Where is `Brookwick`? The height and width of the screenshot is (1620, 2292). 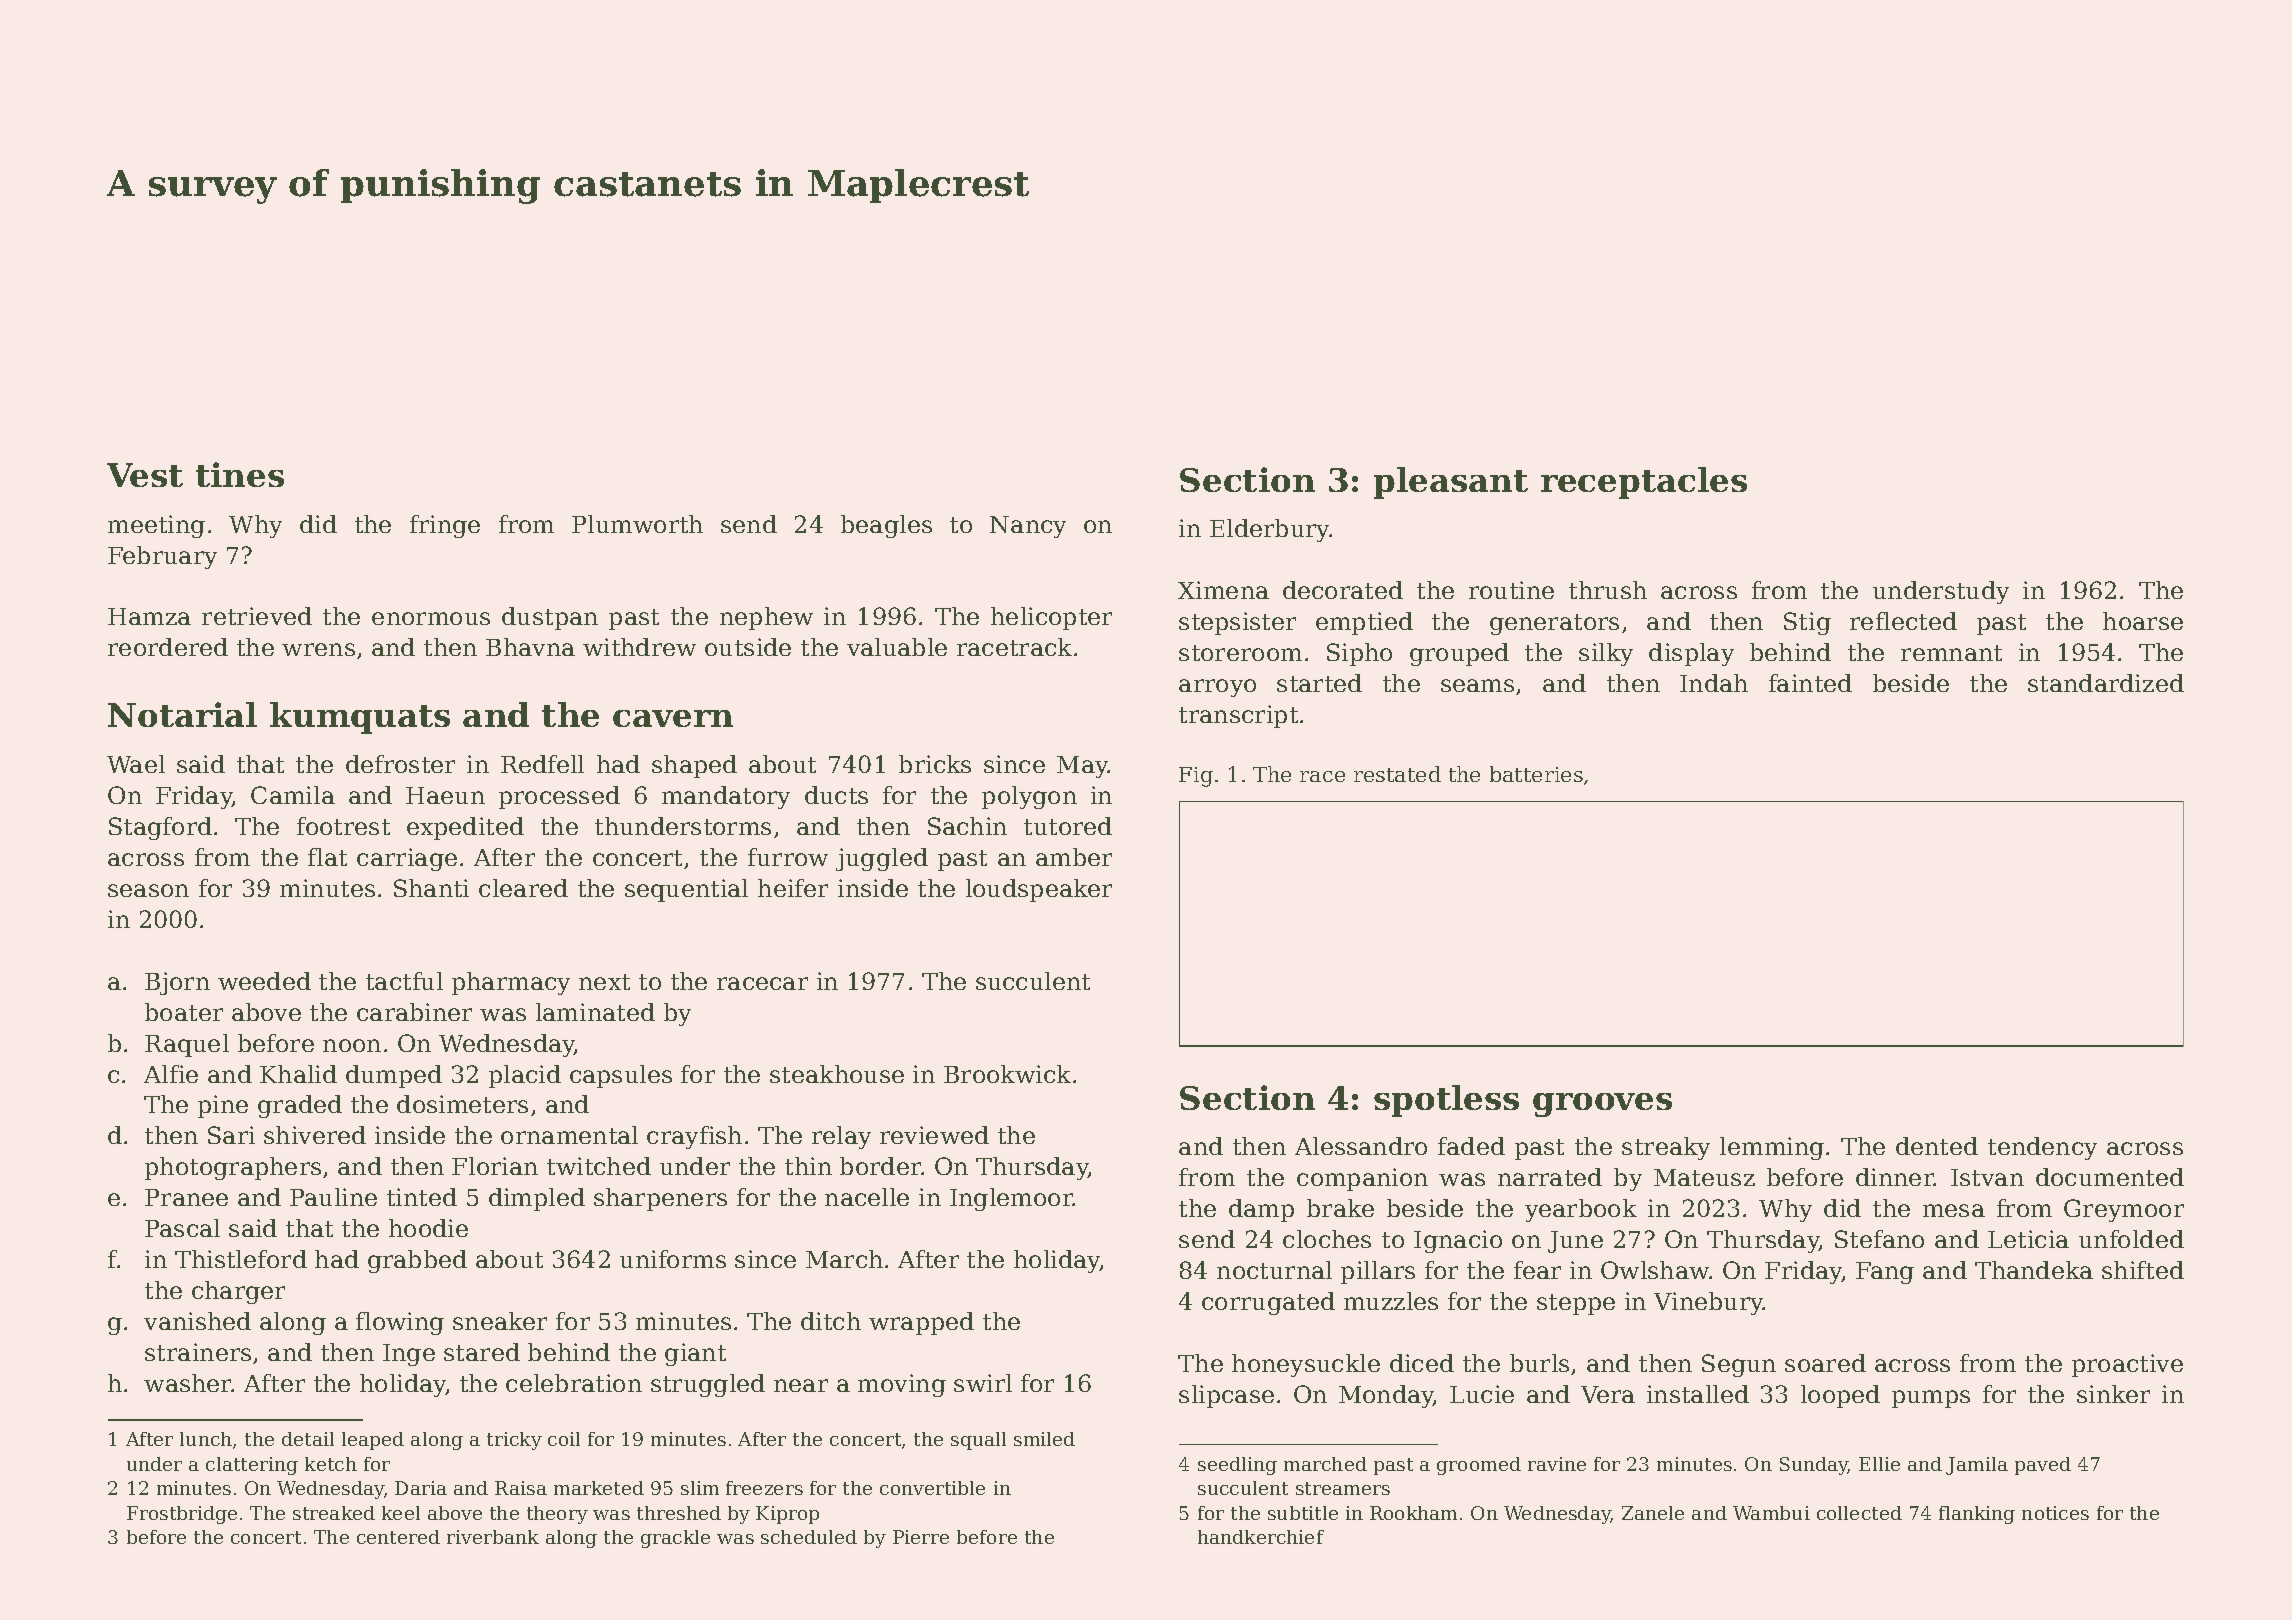 Brookwick is located at coordinates (1007, 1074).
